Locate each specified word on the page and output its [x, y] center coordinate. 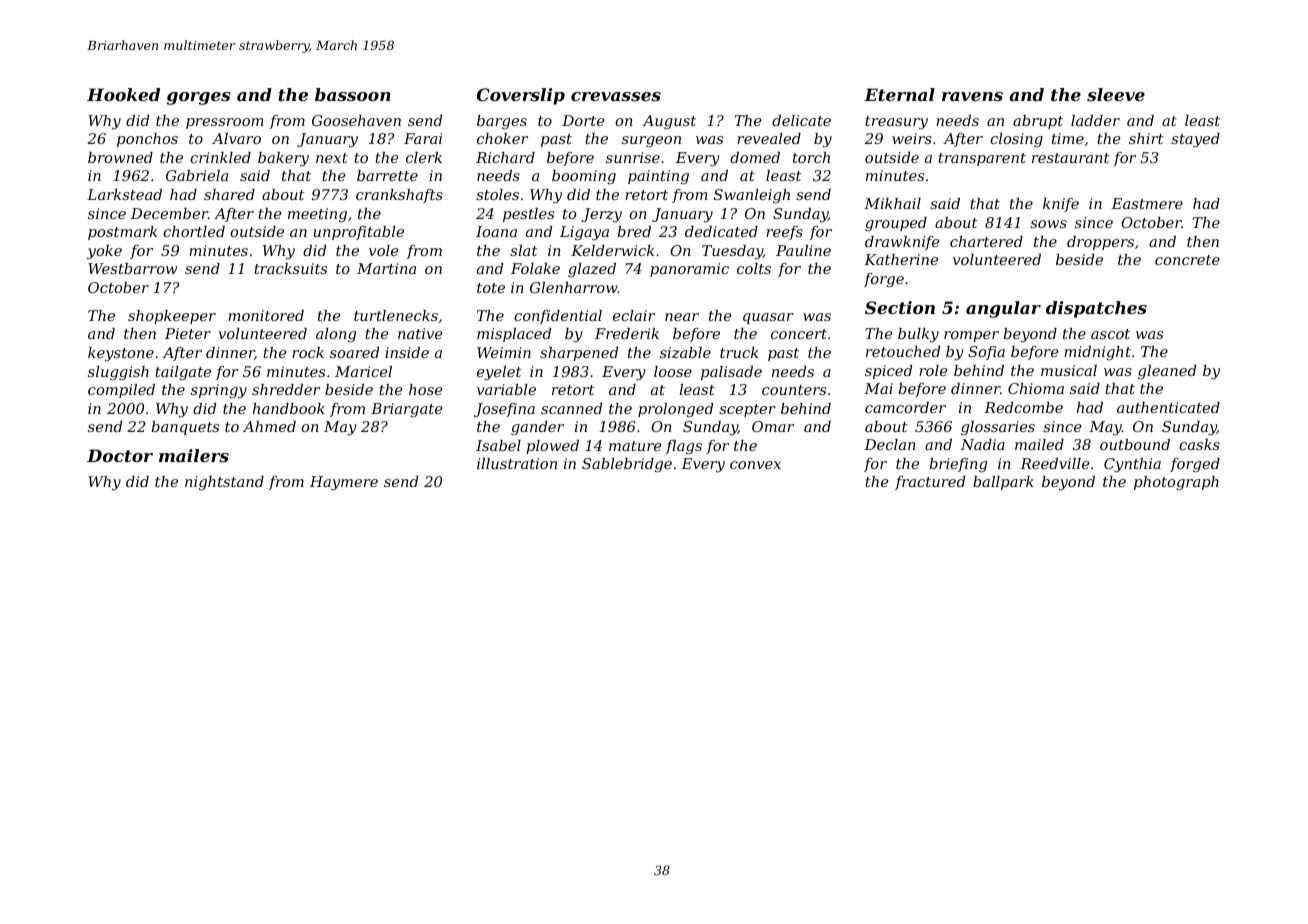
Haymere [344, 483]
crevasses [616, 96]
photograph [1176, 483]
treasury [896, 123]
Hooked [123, 94]
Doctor [120, 455]
